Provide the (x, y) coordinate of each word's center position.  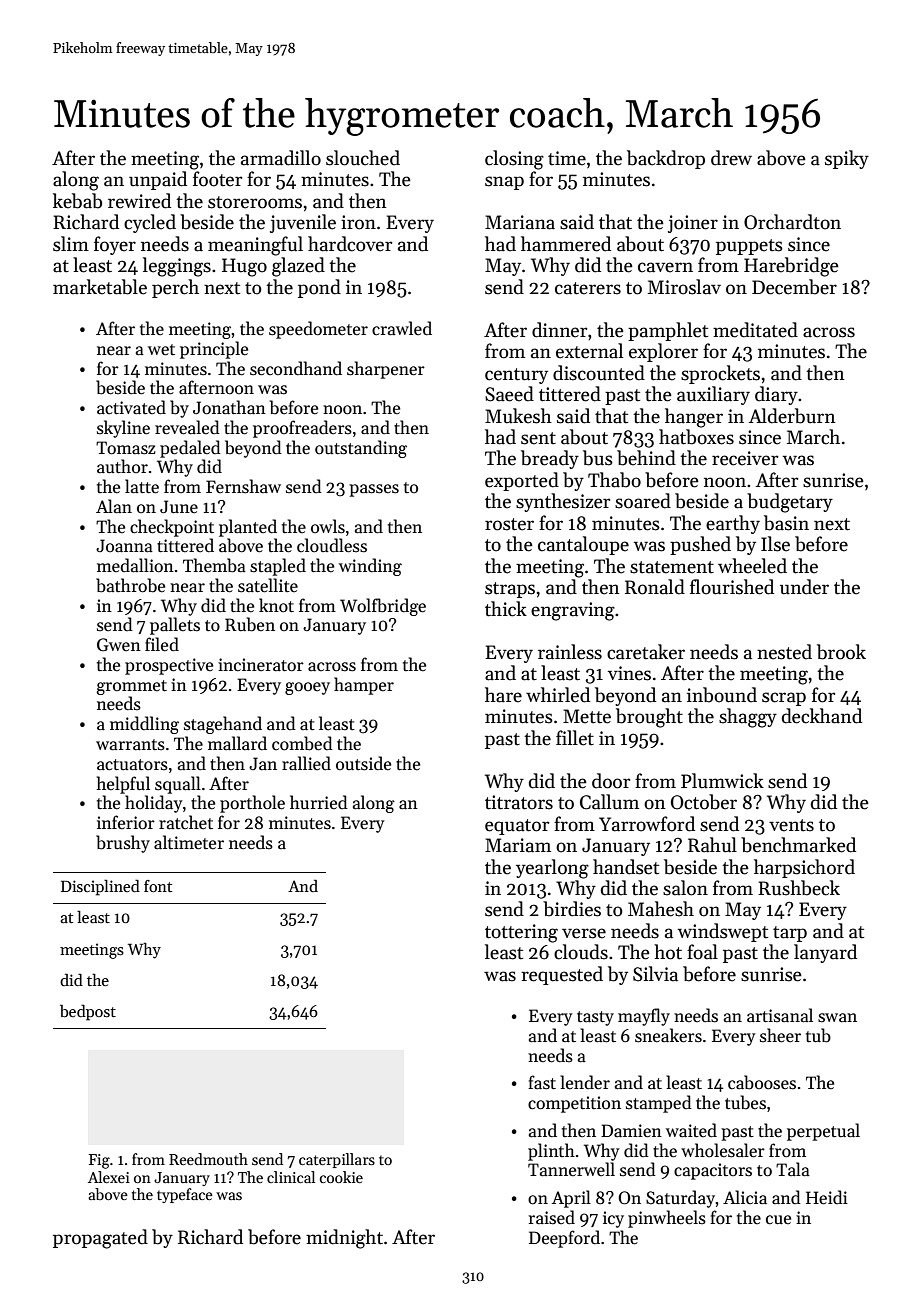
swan (837, 1018)
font (158, 886)
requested (562, 975)
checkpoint (172, 528)
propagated (100, 1239)
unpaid (158, 180)
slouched (363, 158)
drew (731, 158)
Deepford (564, 1239)
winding (370, 567)
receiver (745, 458)
